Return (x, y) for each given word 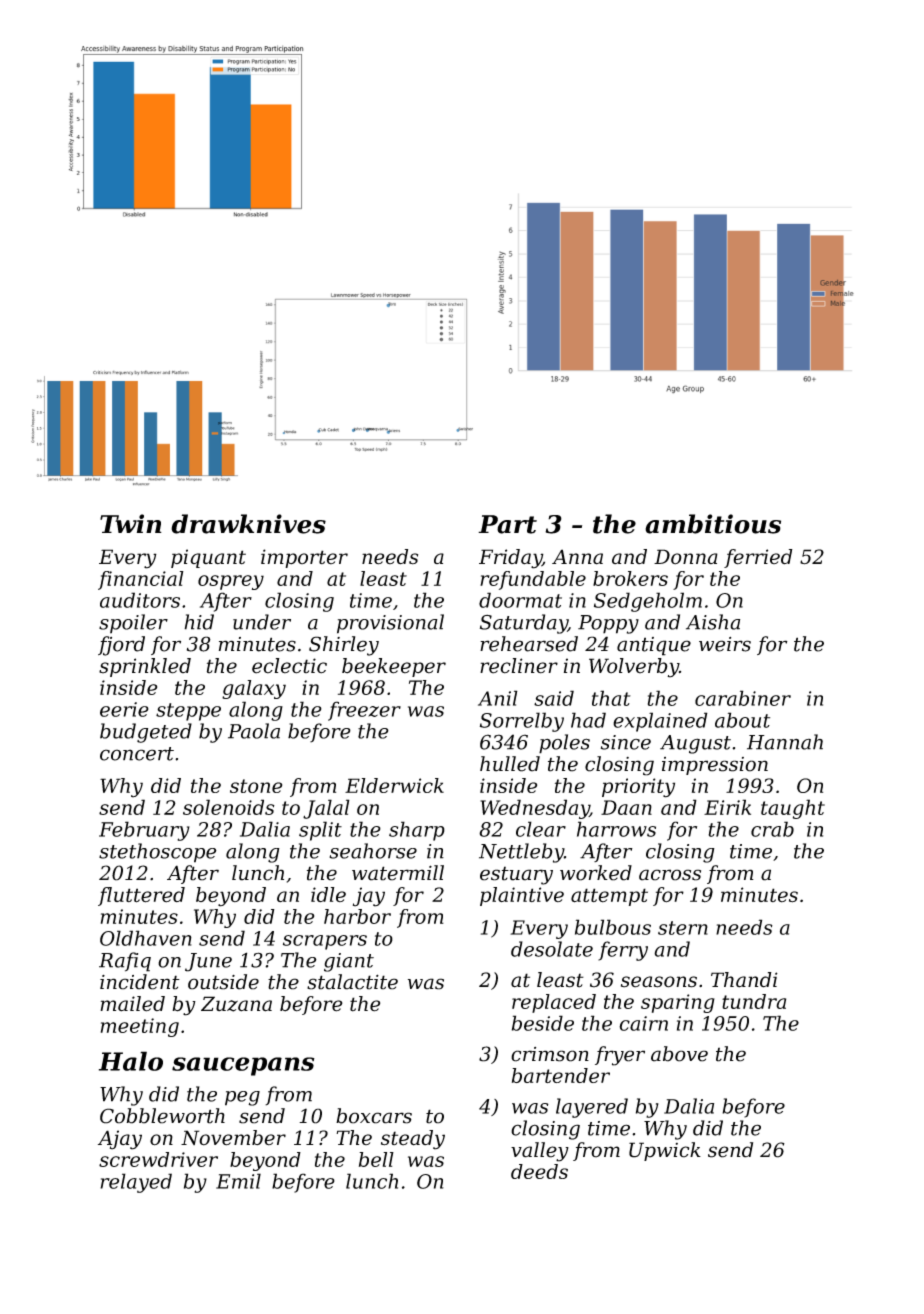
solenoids (229, 807)
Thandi (744, 980)
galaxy (254, 689)
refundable (533, 580)
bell (376, 1159)
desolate (552, 949)
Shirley (344, 646)
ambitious (713, 524)
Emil (238, 1181)
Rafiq (125, 962)
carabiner (743, 698)
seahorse (373, 851)
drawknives (248, 524)
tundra (754, 1001)
